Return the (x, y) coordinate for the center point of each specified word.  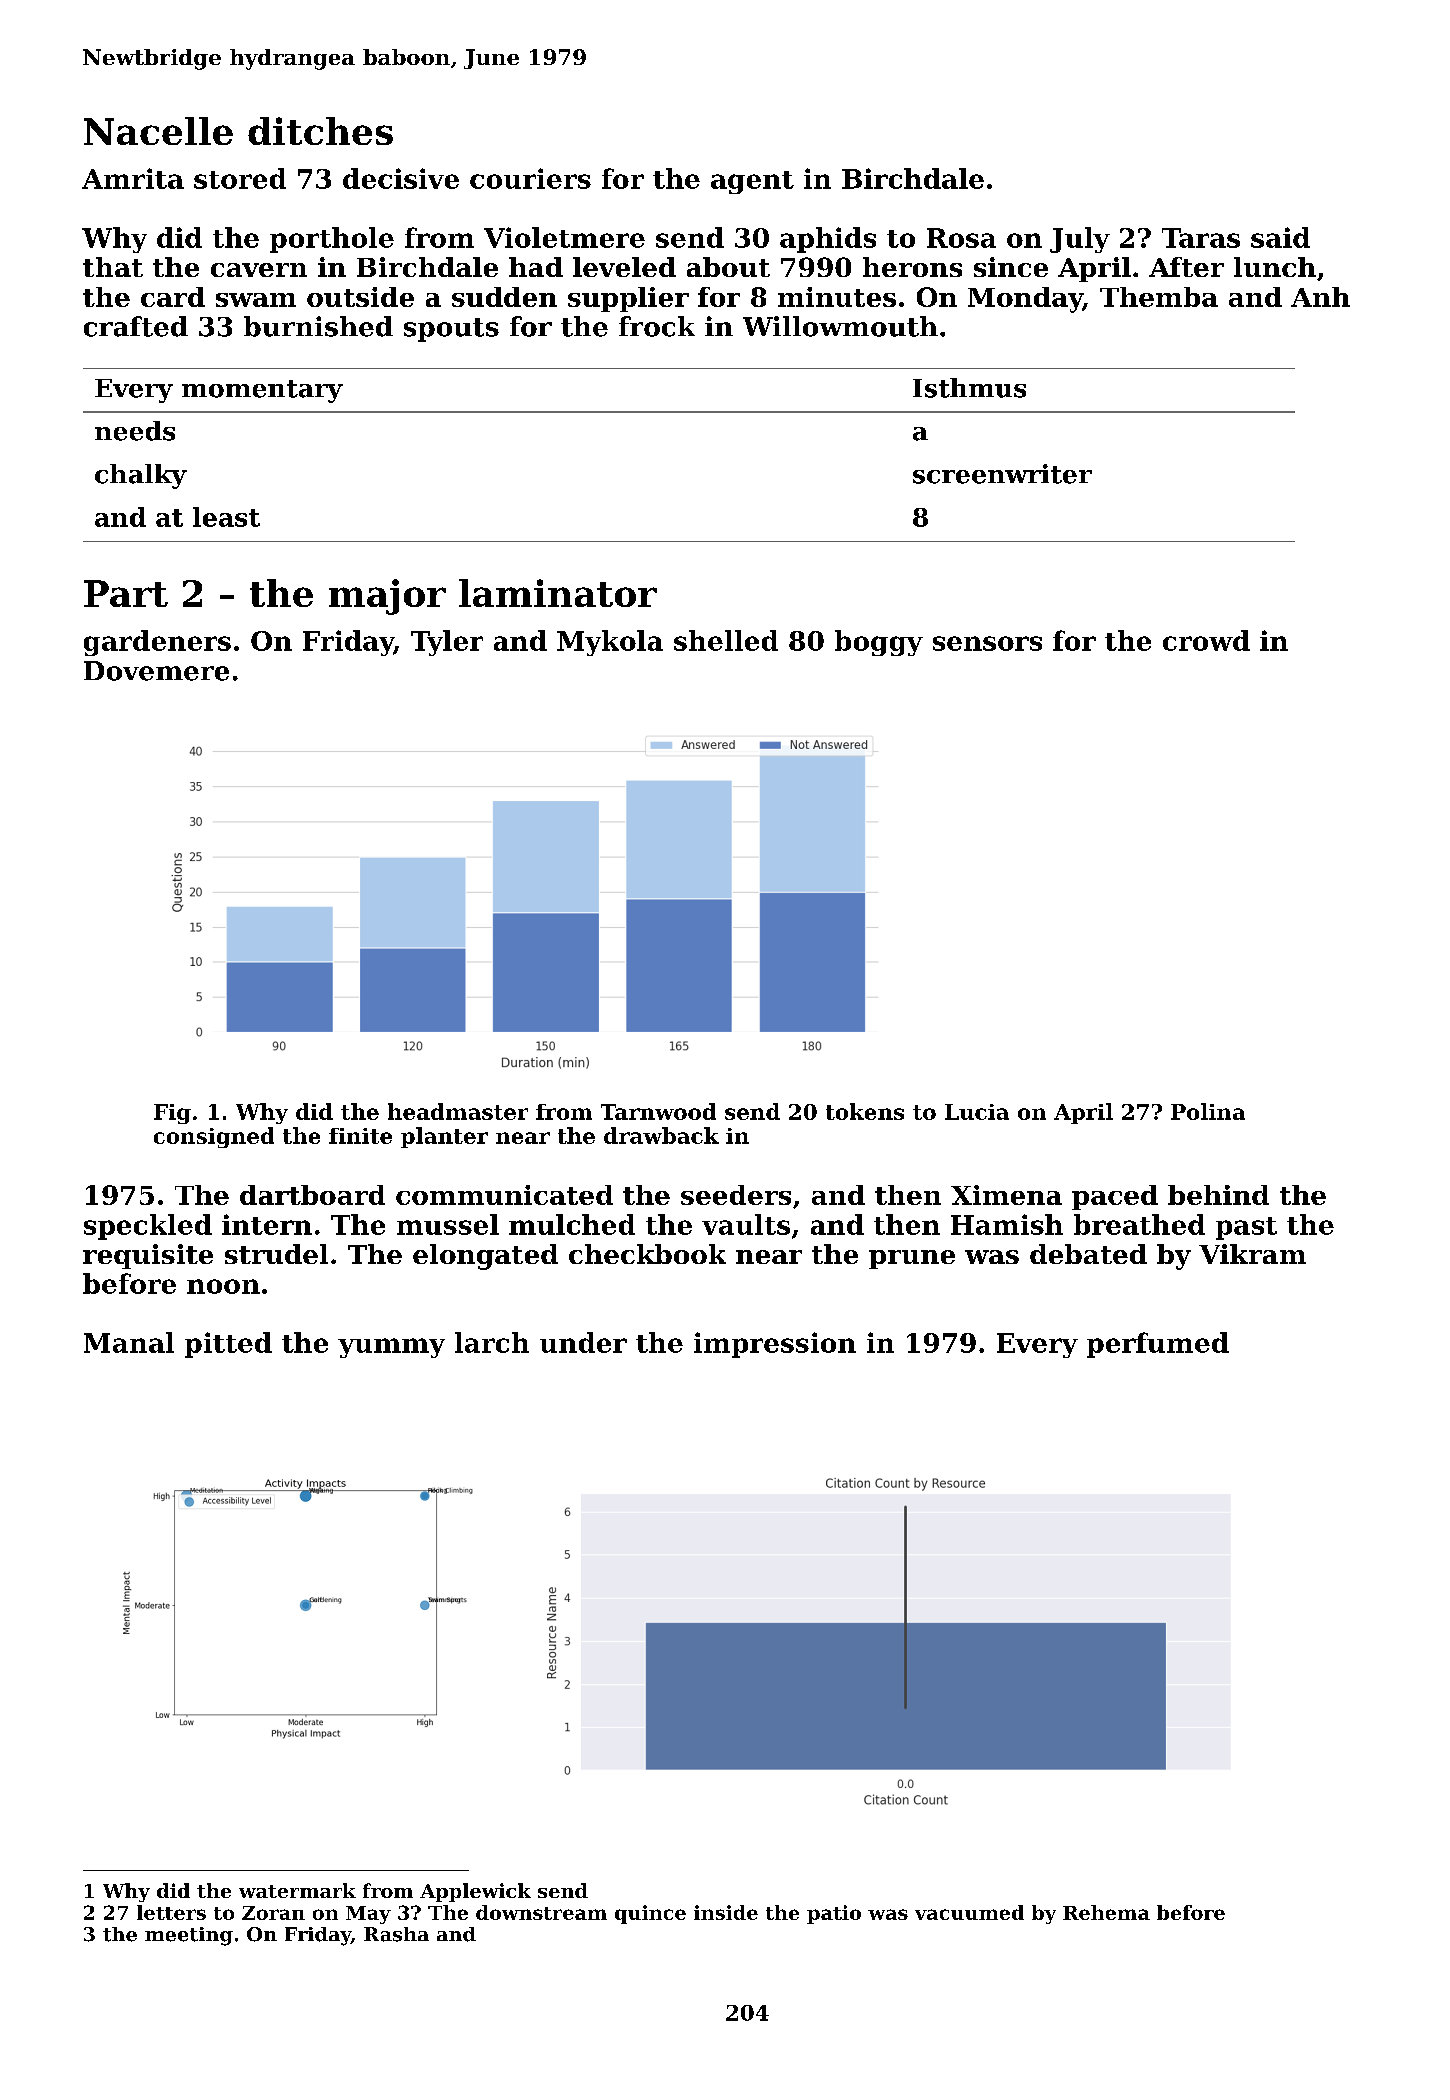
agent (752, 182)
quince (650, 1914)
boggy (879, 643)
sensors (987, 643)
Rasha (396, 1934)
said (1280, 237)
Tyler (447, 643)
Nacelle (158, 131)
